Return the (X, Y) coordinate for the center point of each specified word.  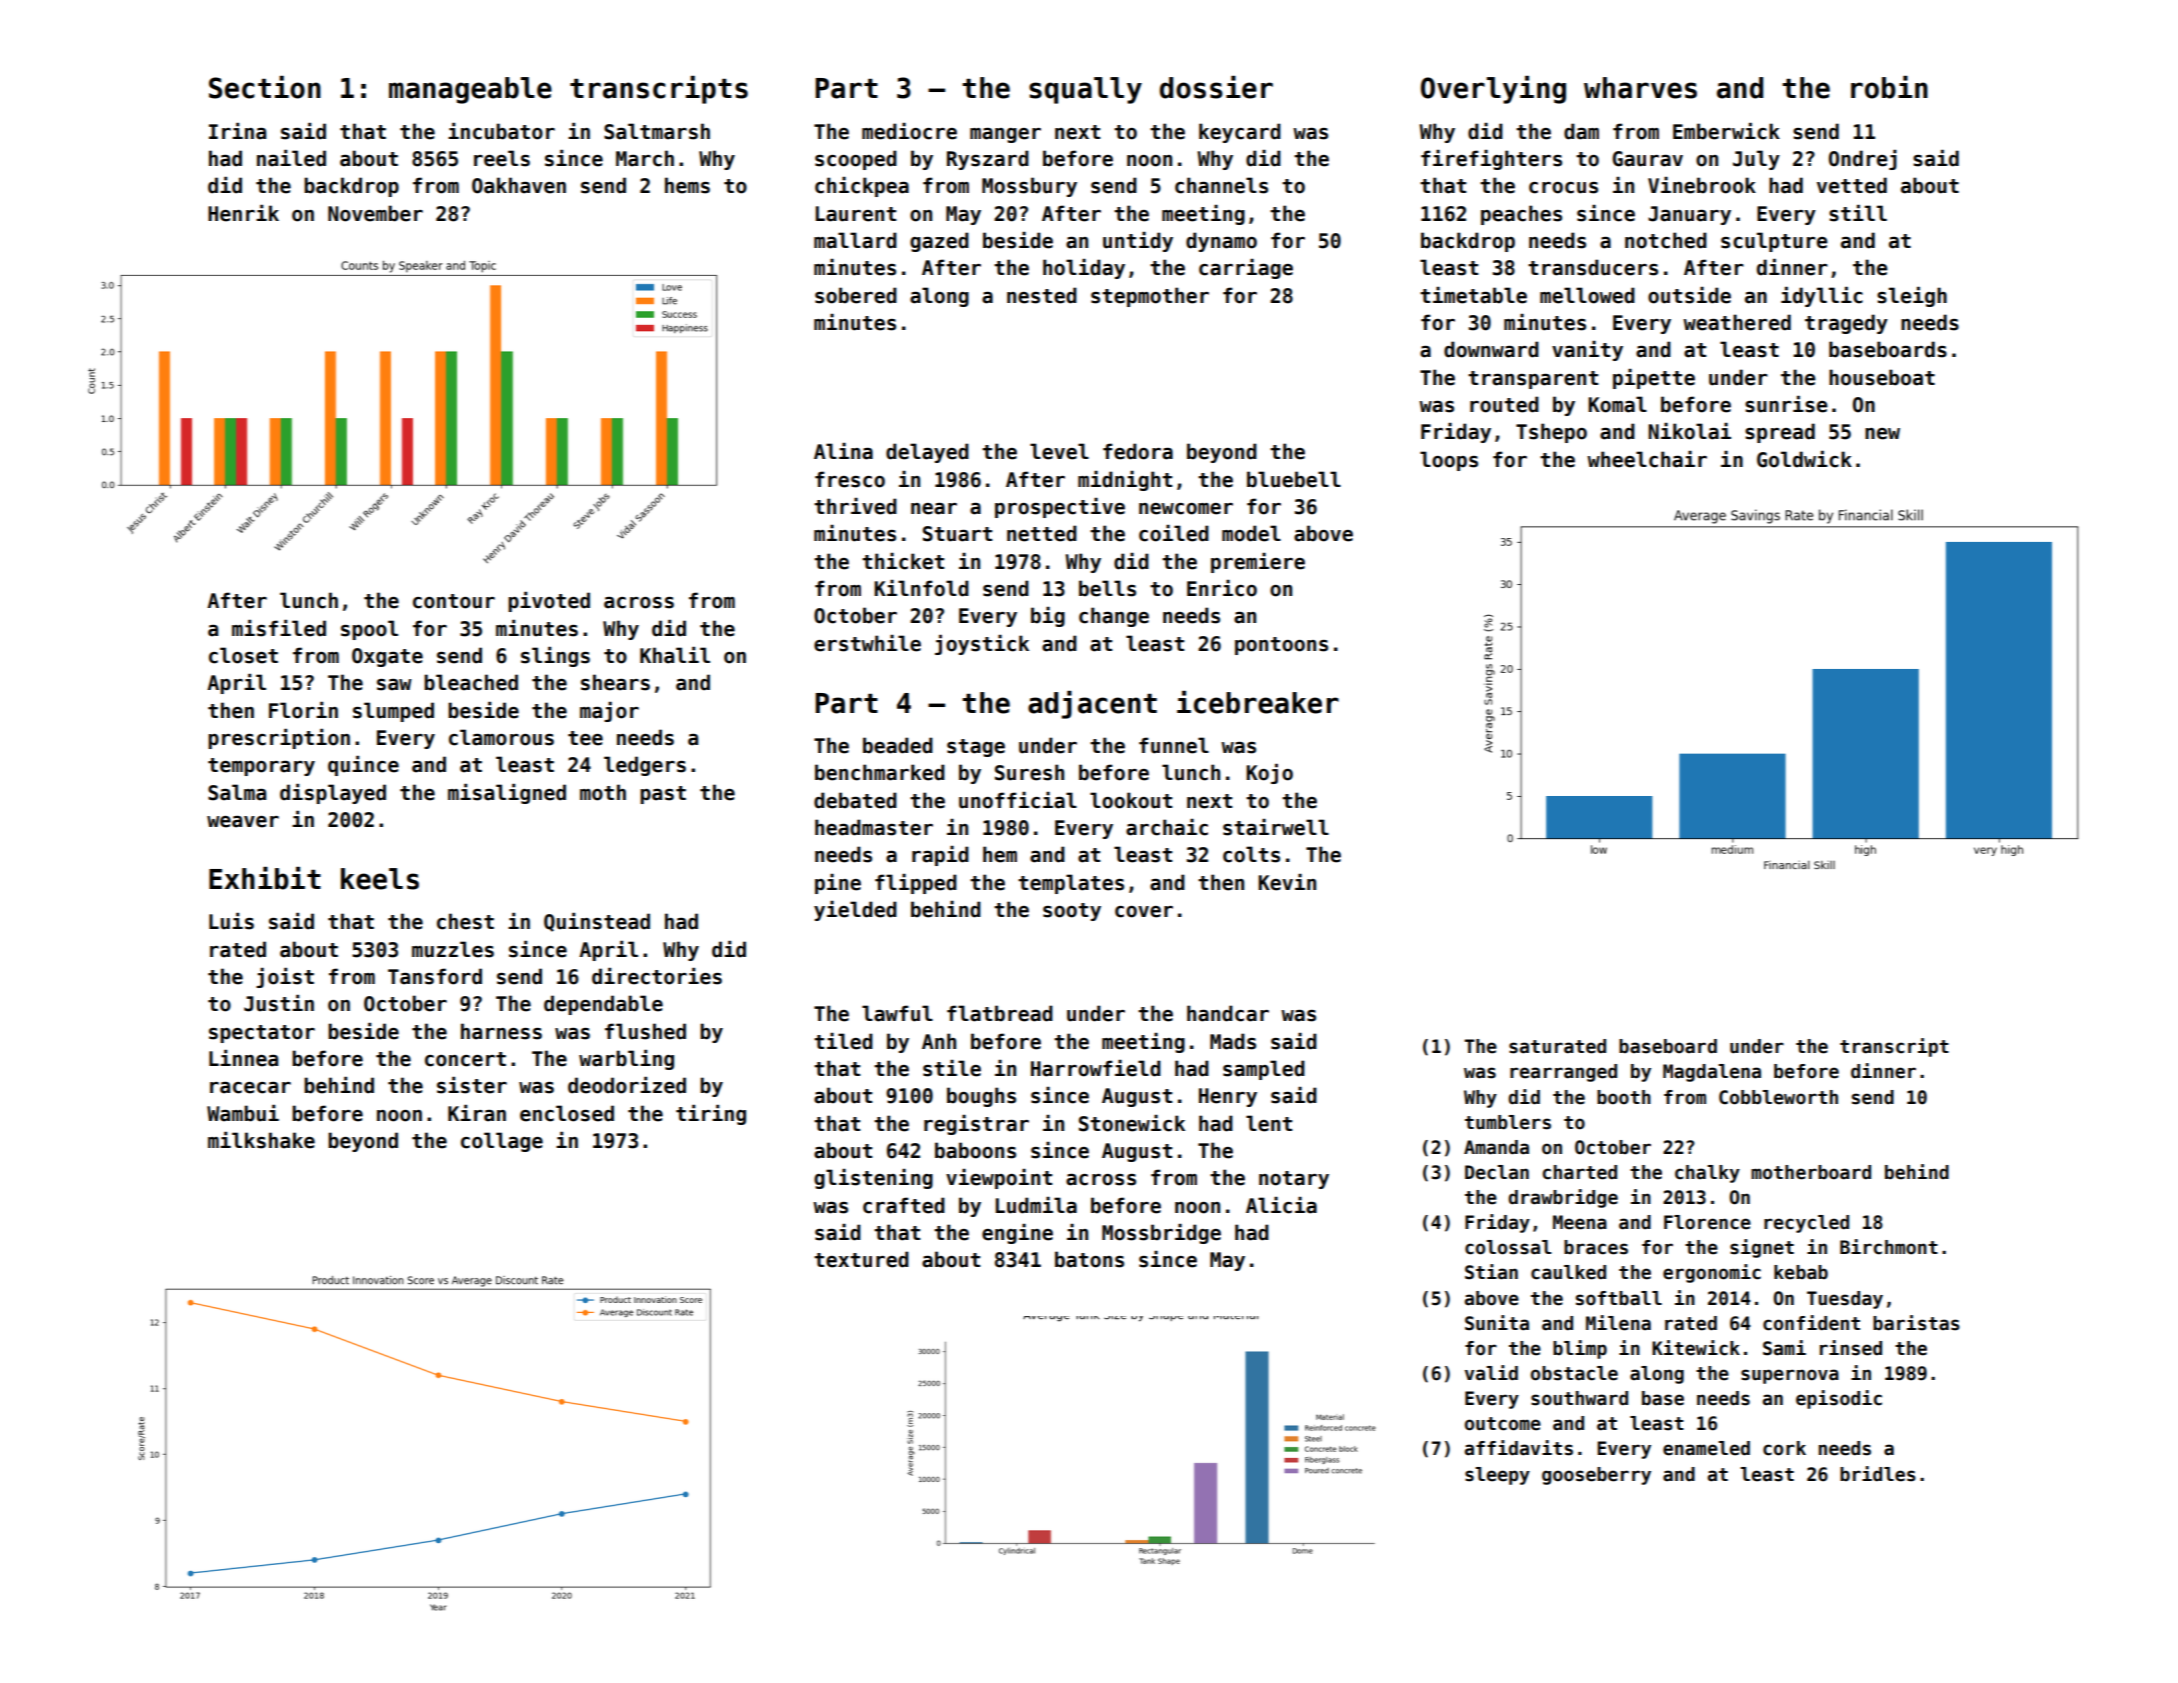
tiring (711, 1115)
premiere (1258, 563)
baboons (975, 1150)
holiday (1084, 269)
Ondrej (1863, 160)
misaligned (507, 794)
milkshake (261, 1140)
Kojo (1269, 774)
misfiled (279, 628)
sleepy (1497, 1476)
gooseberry (1596, 1476)
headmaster (874, 827)
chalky (1707, 1174)
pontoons (1281, 646)
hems (687, 185)
